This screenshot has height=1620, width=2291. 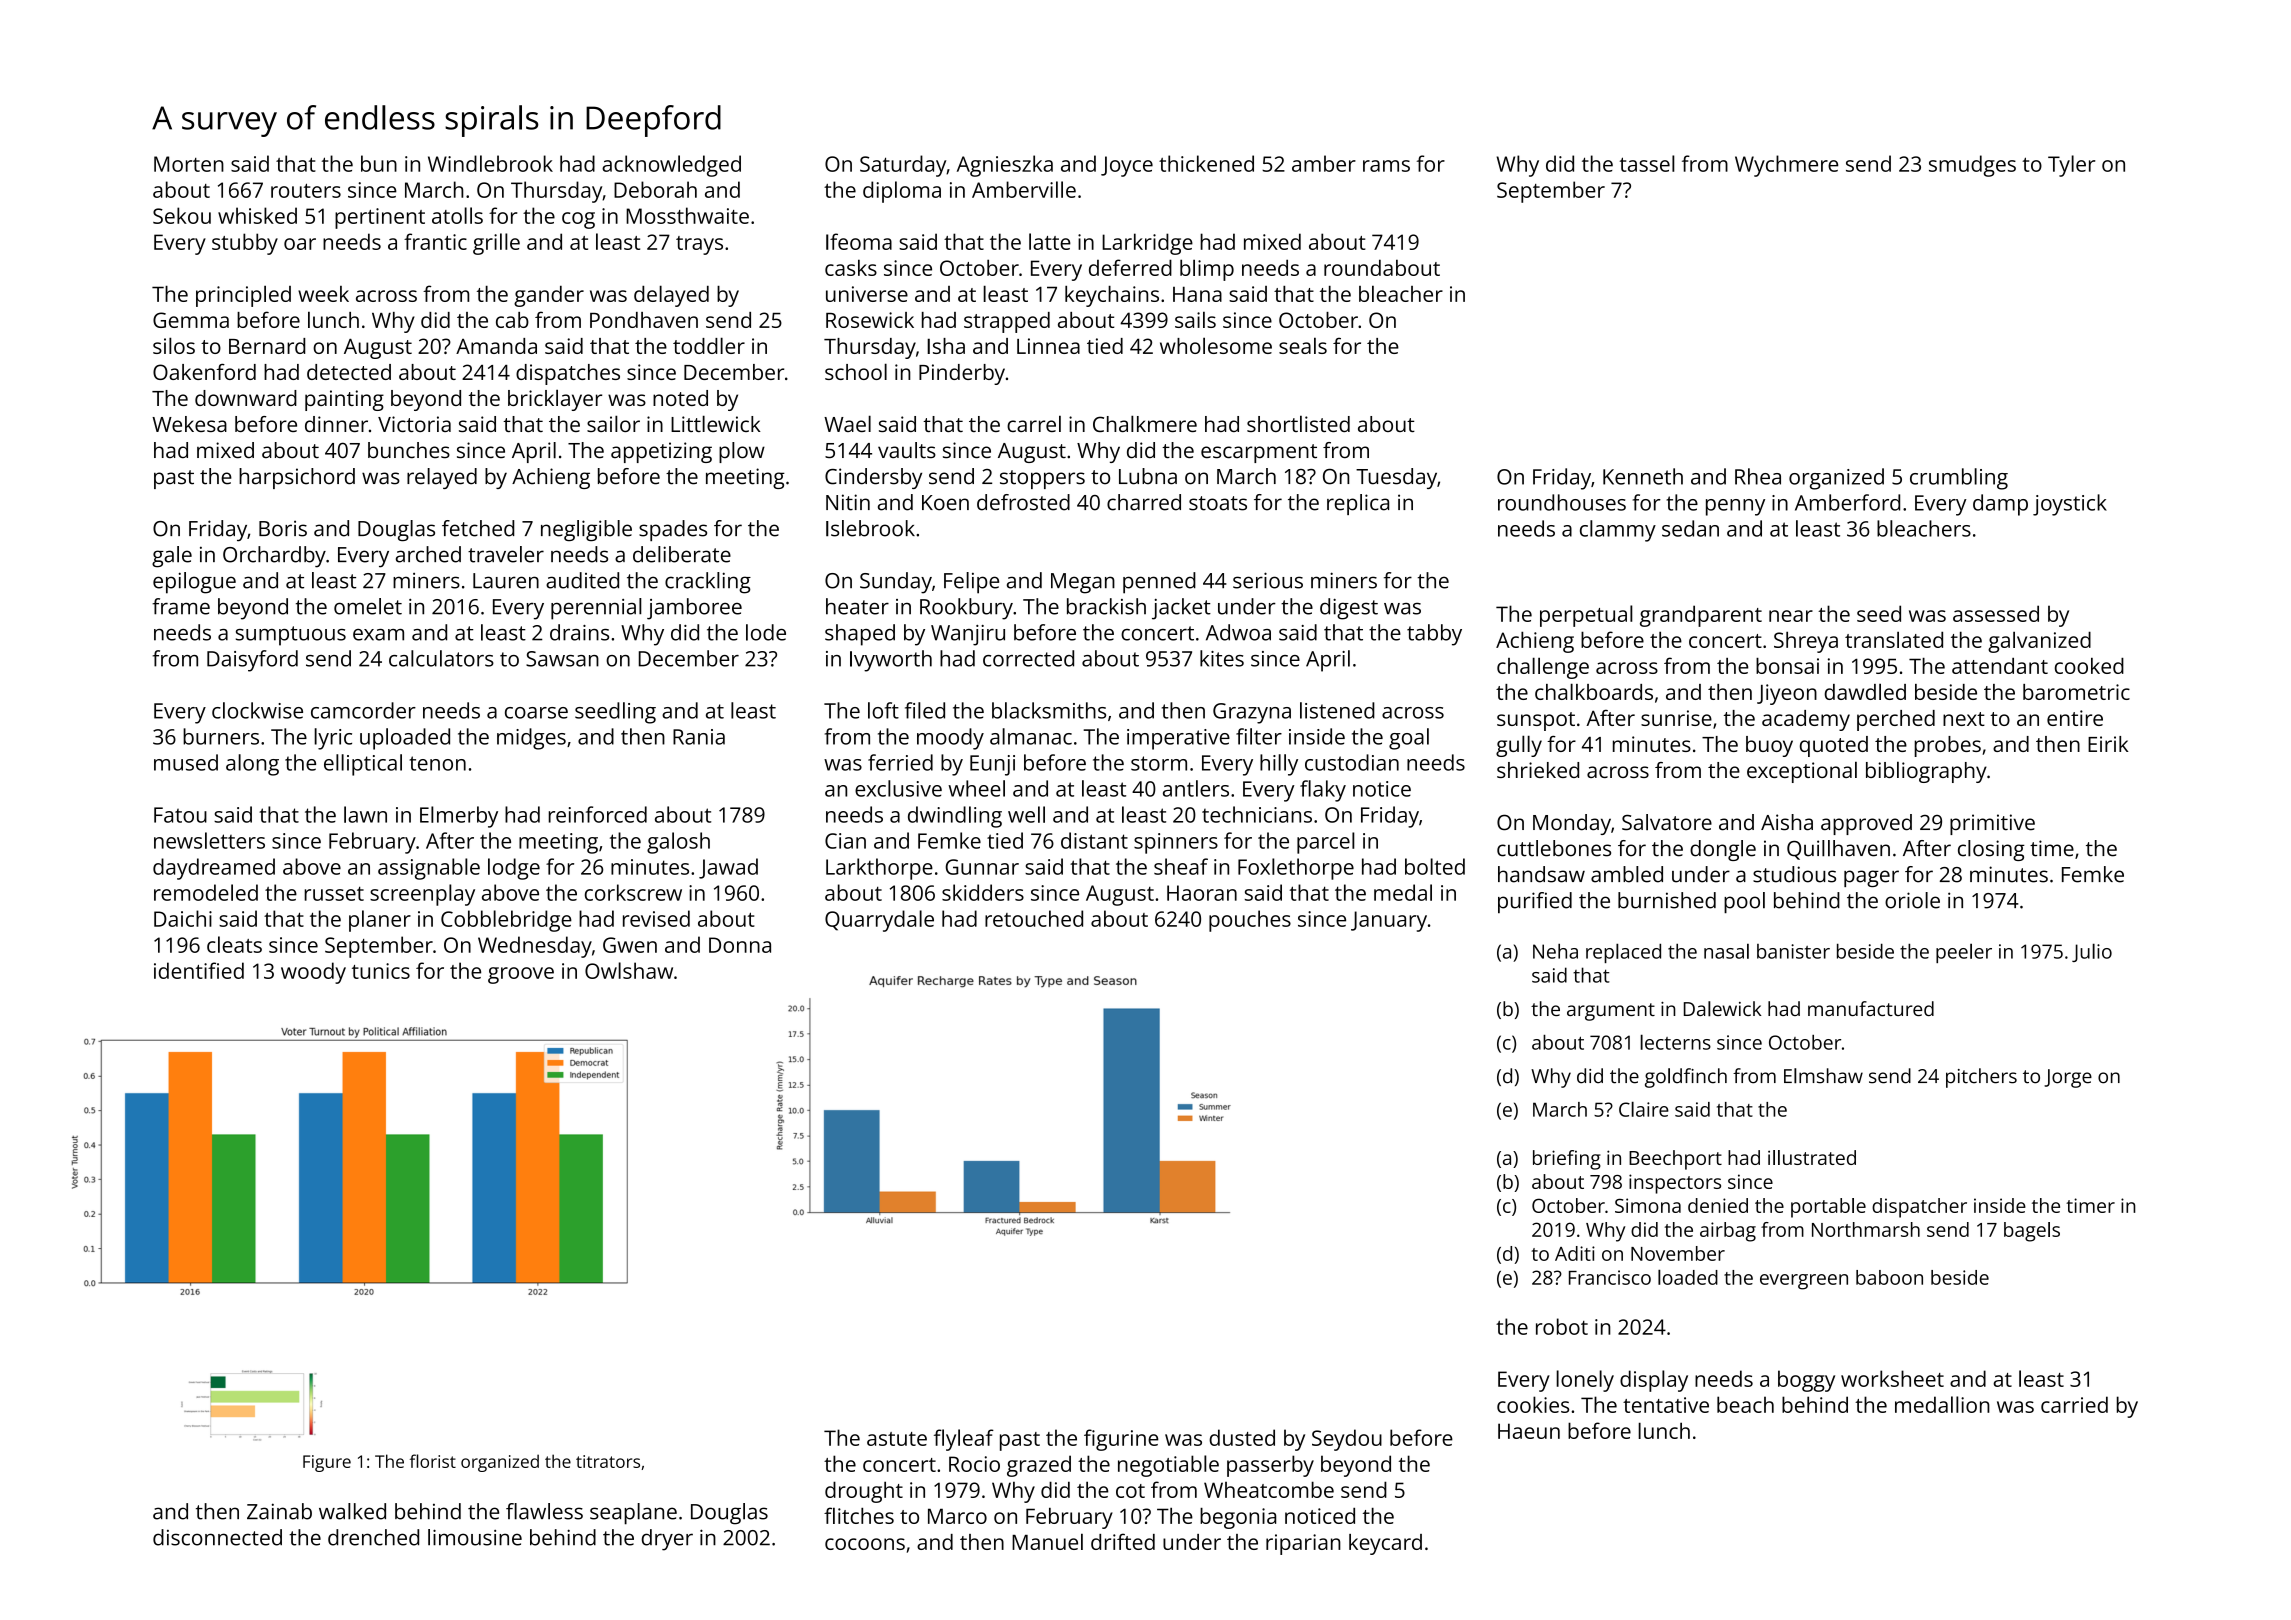 What do you see at coordinates (596, 609) in the screenshot?
I see `perennial` at bounding box center [596, 609].
